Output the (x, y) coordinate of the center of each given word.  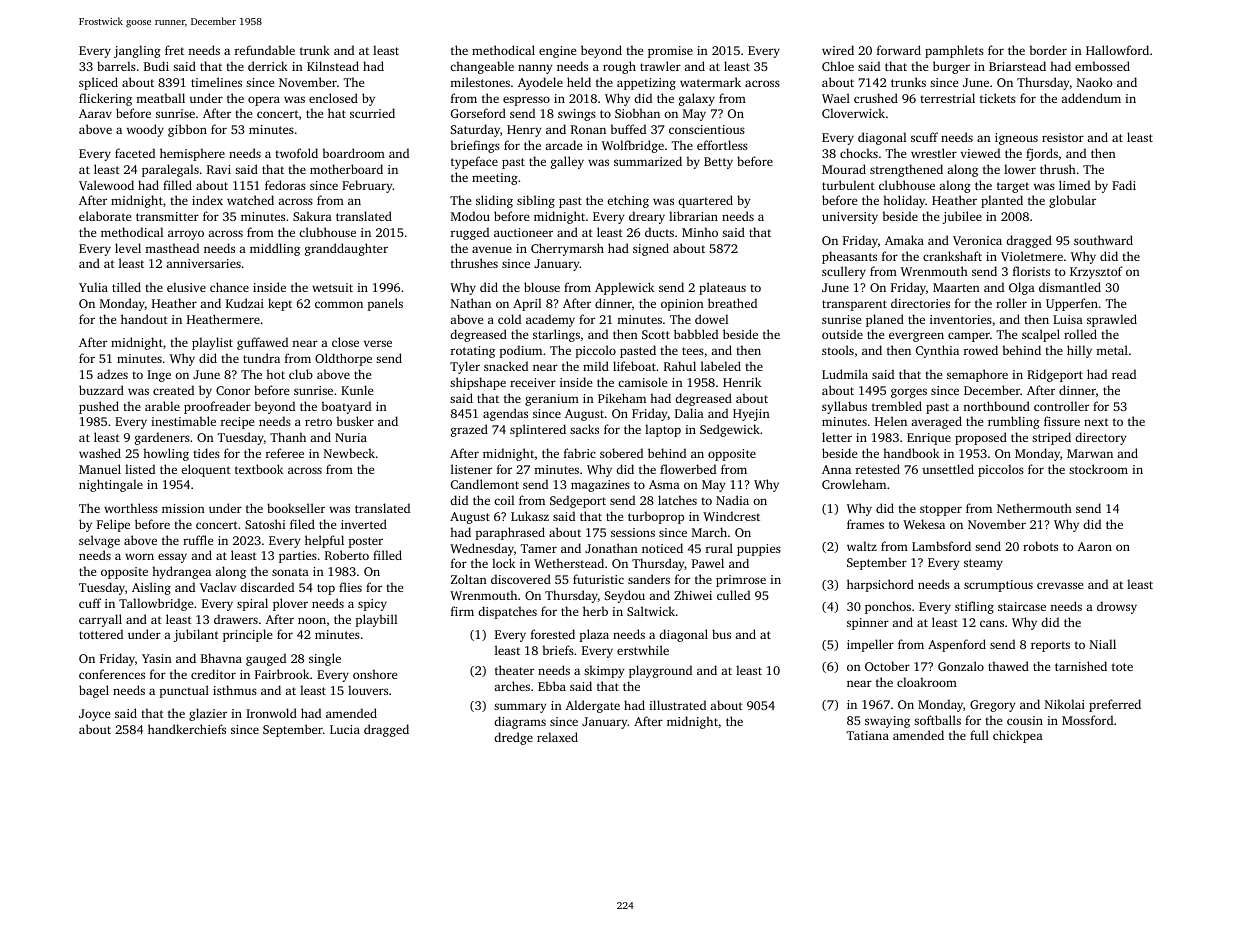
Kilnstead (333, 66)
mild (596, 366)
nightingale (111, 485)
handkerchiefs (187, 729)
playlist (212, 343)
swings (577, 115)
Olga (1022, 288)
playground (660, 671)
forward (899, 50)
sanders (649, 579)
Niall (1103, 644)
